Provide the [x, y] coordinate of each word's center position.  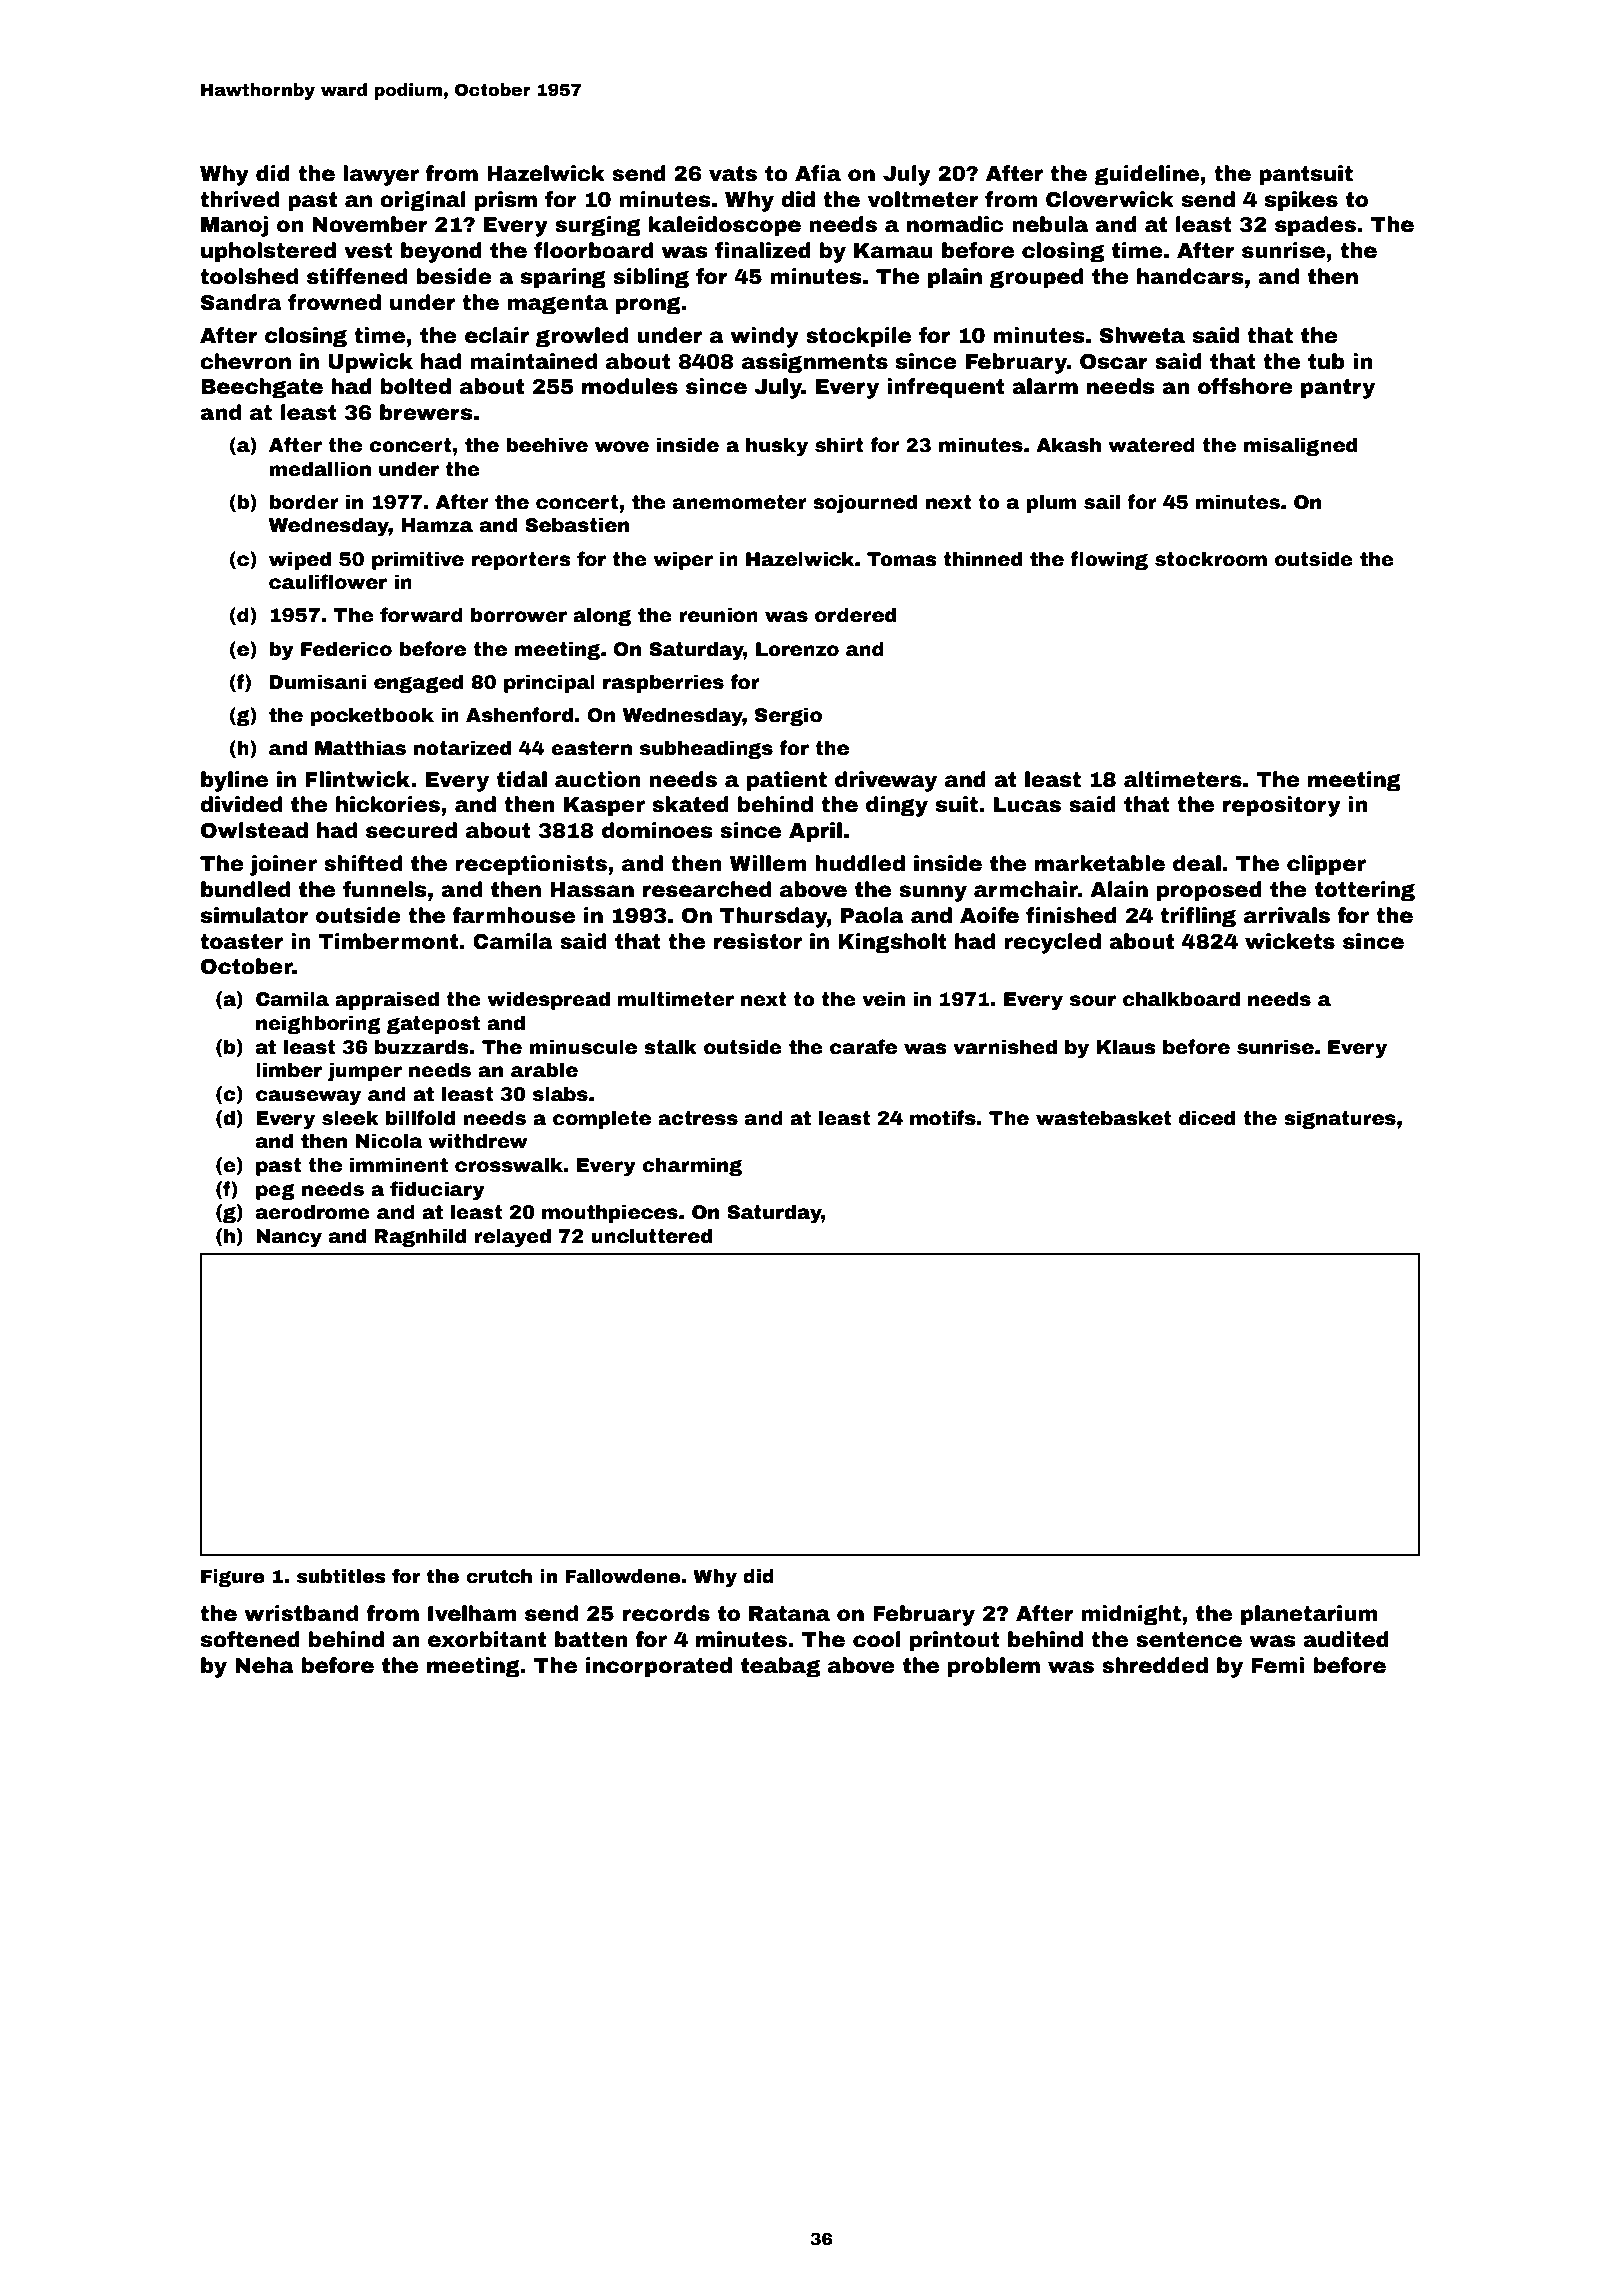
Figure [232, 1578]
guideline [1146, 175]
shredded [1155, 1665]
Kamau [893, 251]
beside [454, 276]
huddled [860, 863]
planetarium [1309, 1615]
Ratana [789, 1614]
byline [234, 781]
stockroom [1211, 559]
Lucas [1027, 805]
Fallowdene [622, 1576]
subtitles [341, 1576]
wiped [300, 560]
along [602, 616]
